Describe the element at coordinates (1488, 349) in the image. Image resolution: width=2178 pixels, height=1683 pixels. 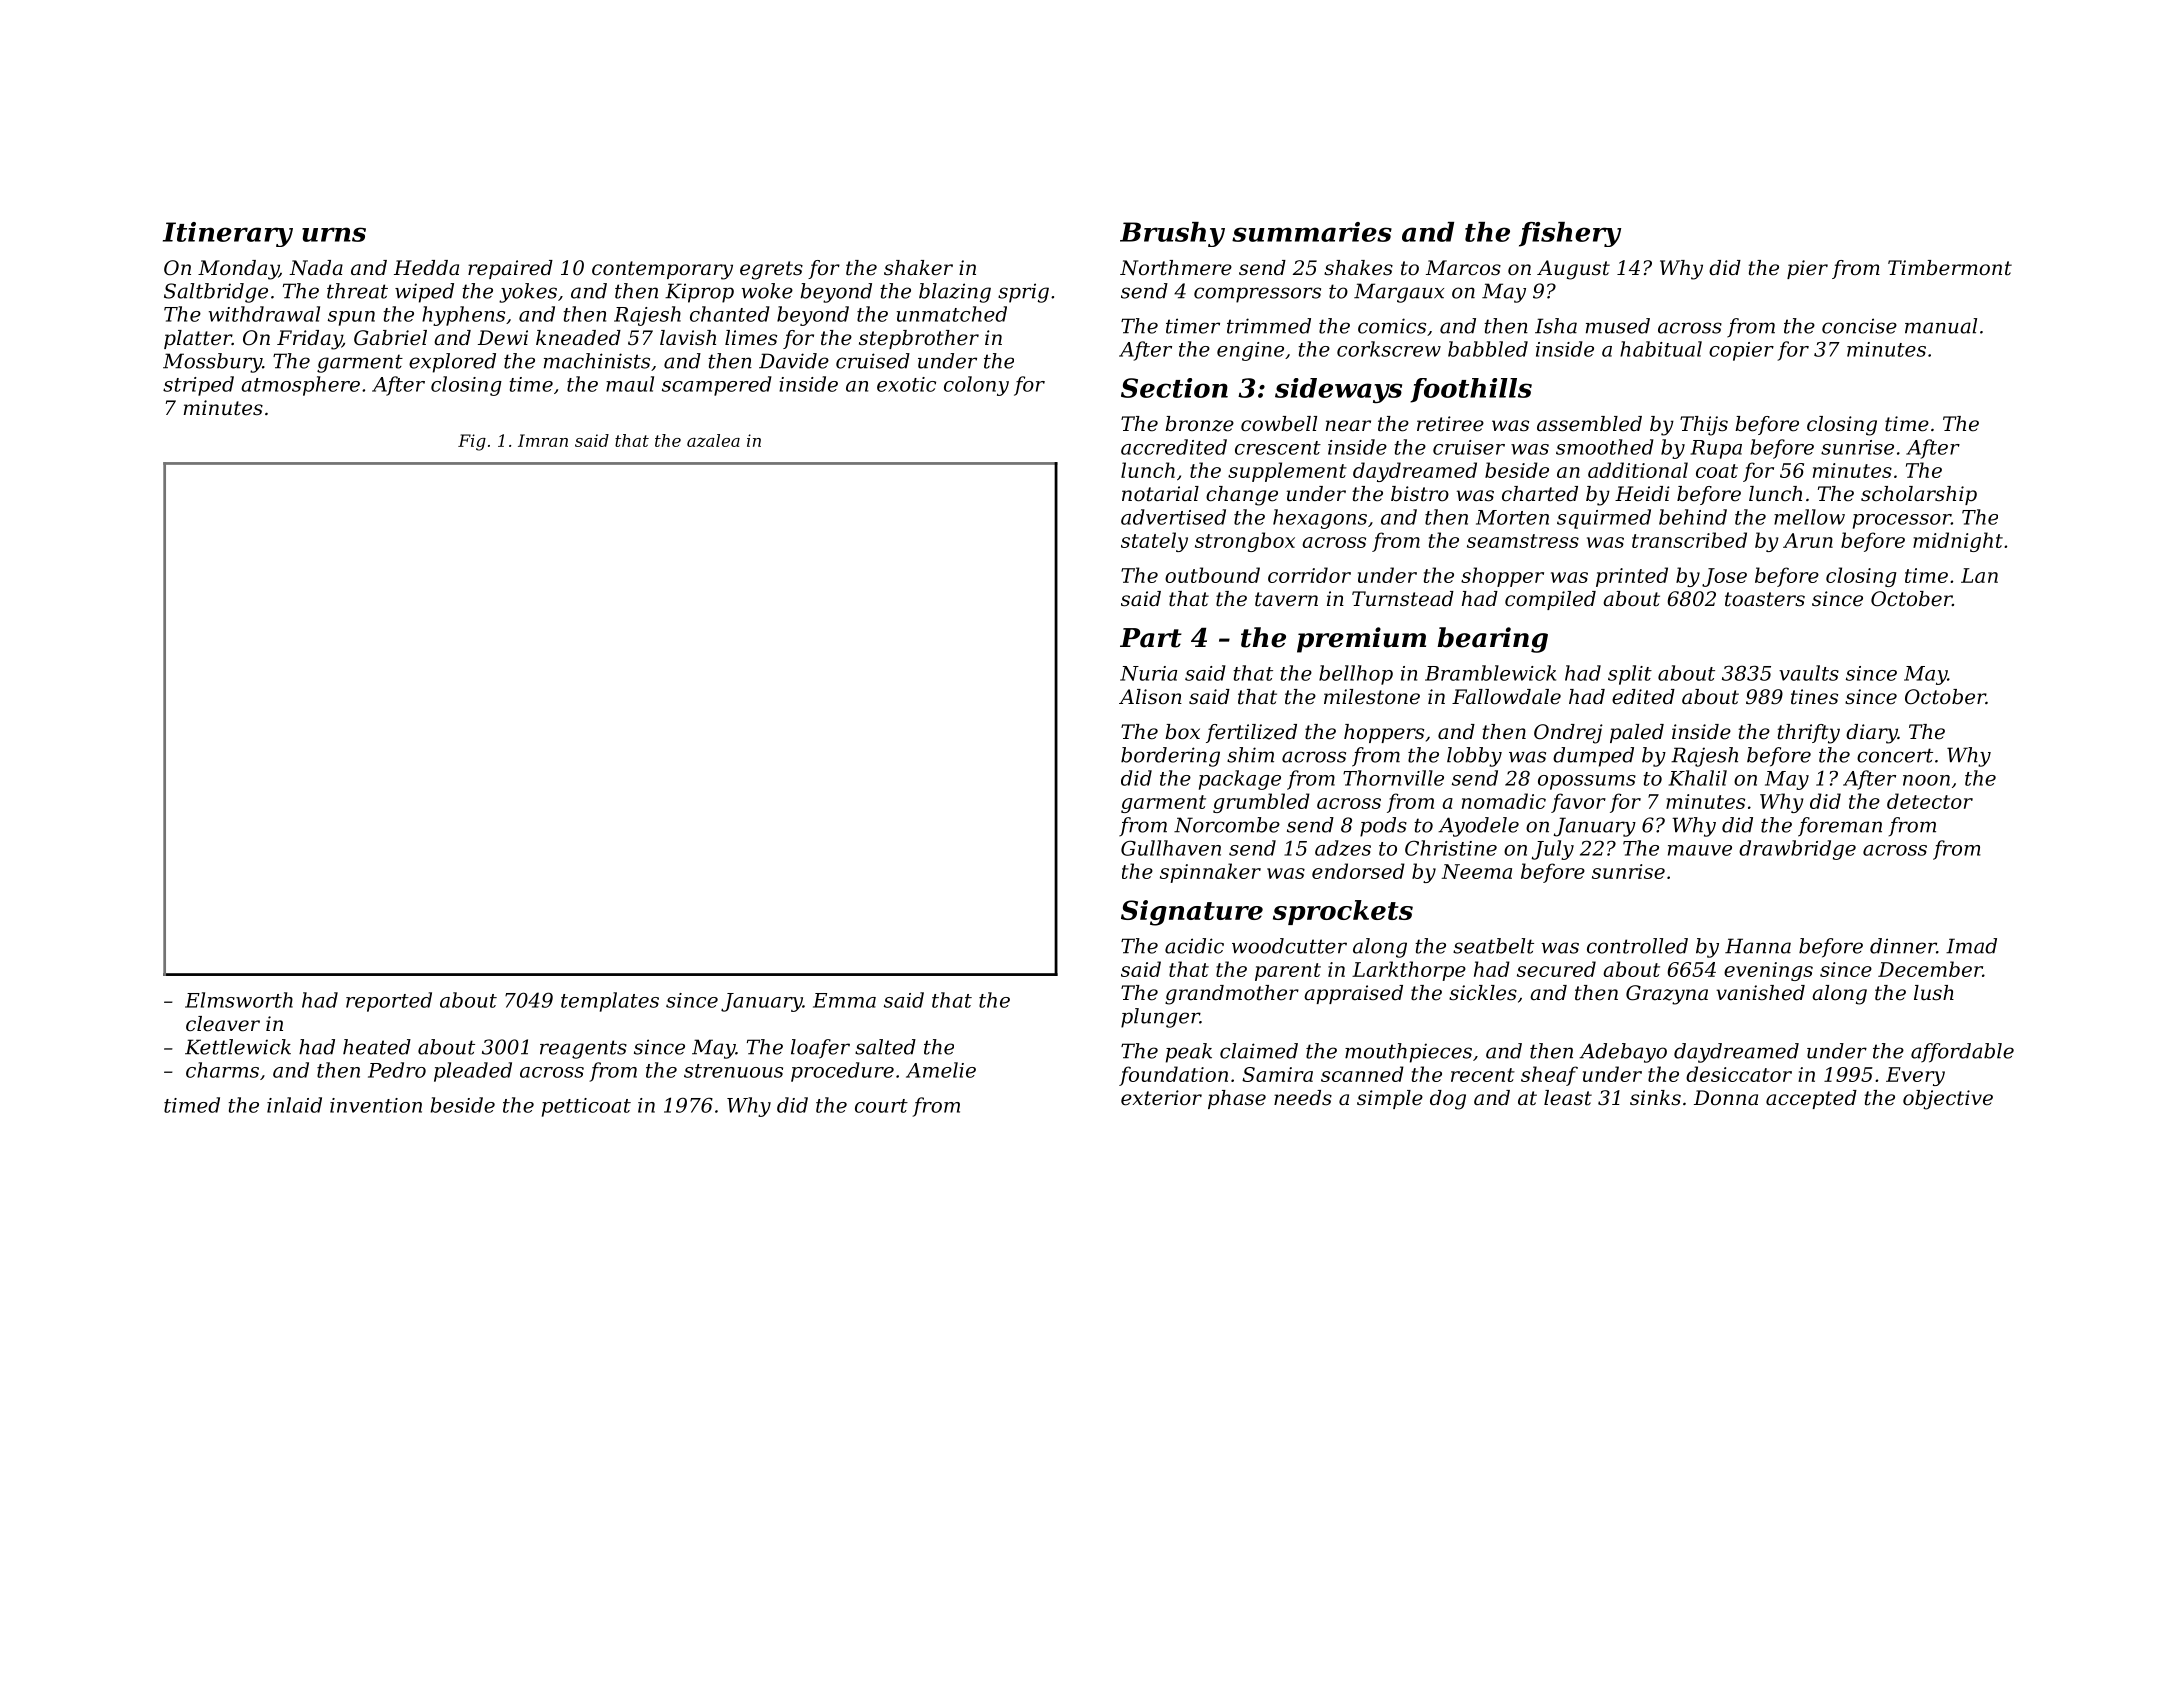
I see `babbled` at that location.
